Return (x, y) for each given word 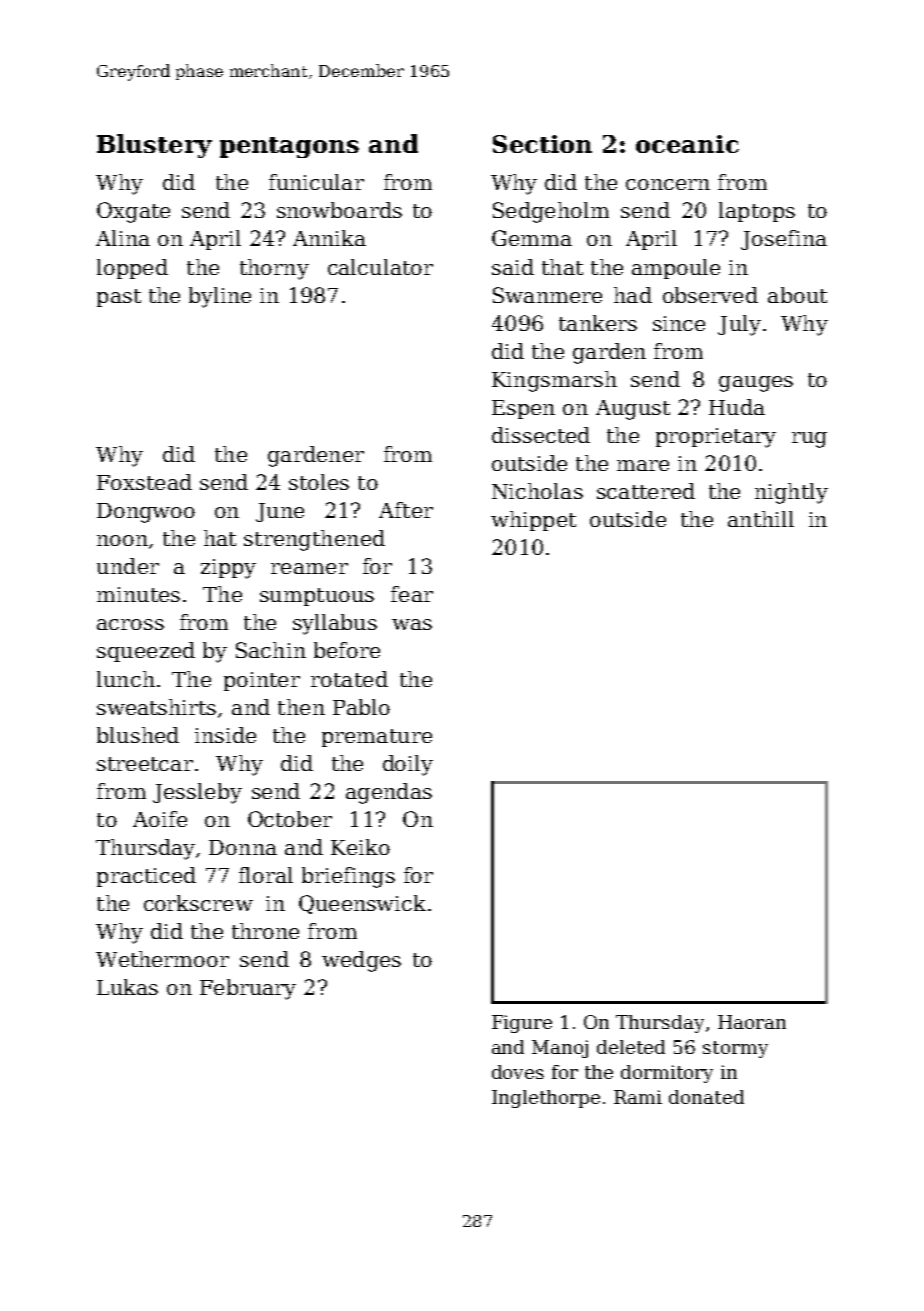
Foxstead (144, 482)
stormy (735, 1049)
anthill (761, 519)
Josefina (784, 240)
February (248, 989)
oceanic (687, 144)
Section (542, 144)
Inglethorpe (546, 1099)
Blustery (154, 146)
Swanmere (547, 295)
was (412, 624)
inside (225, 735)
